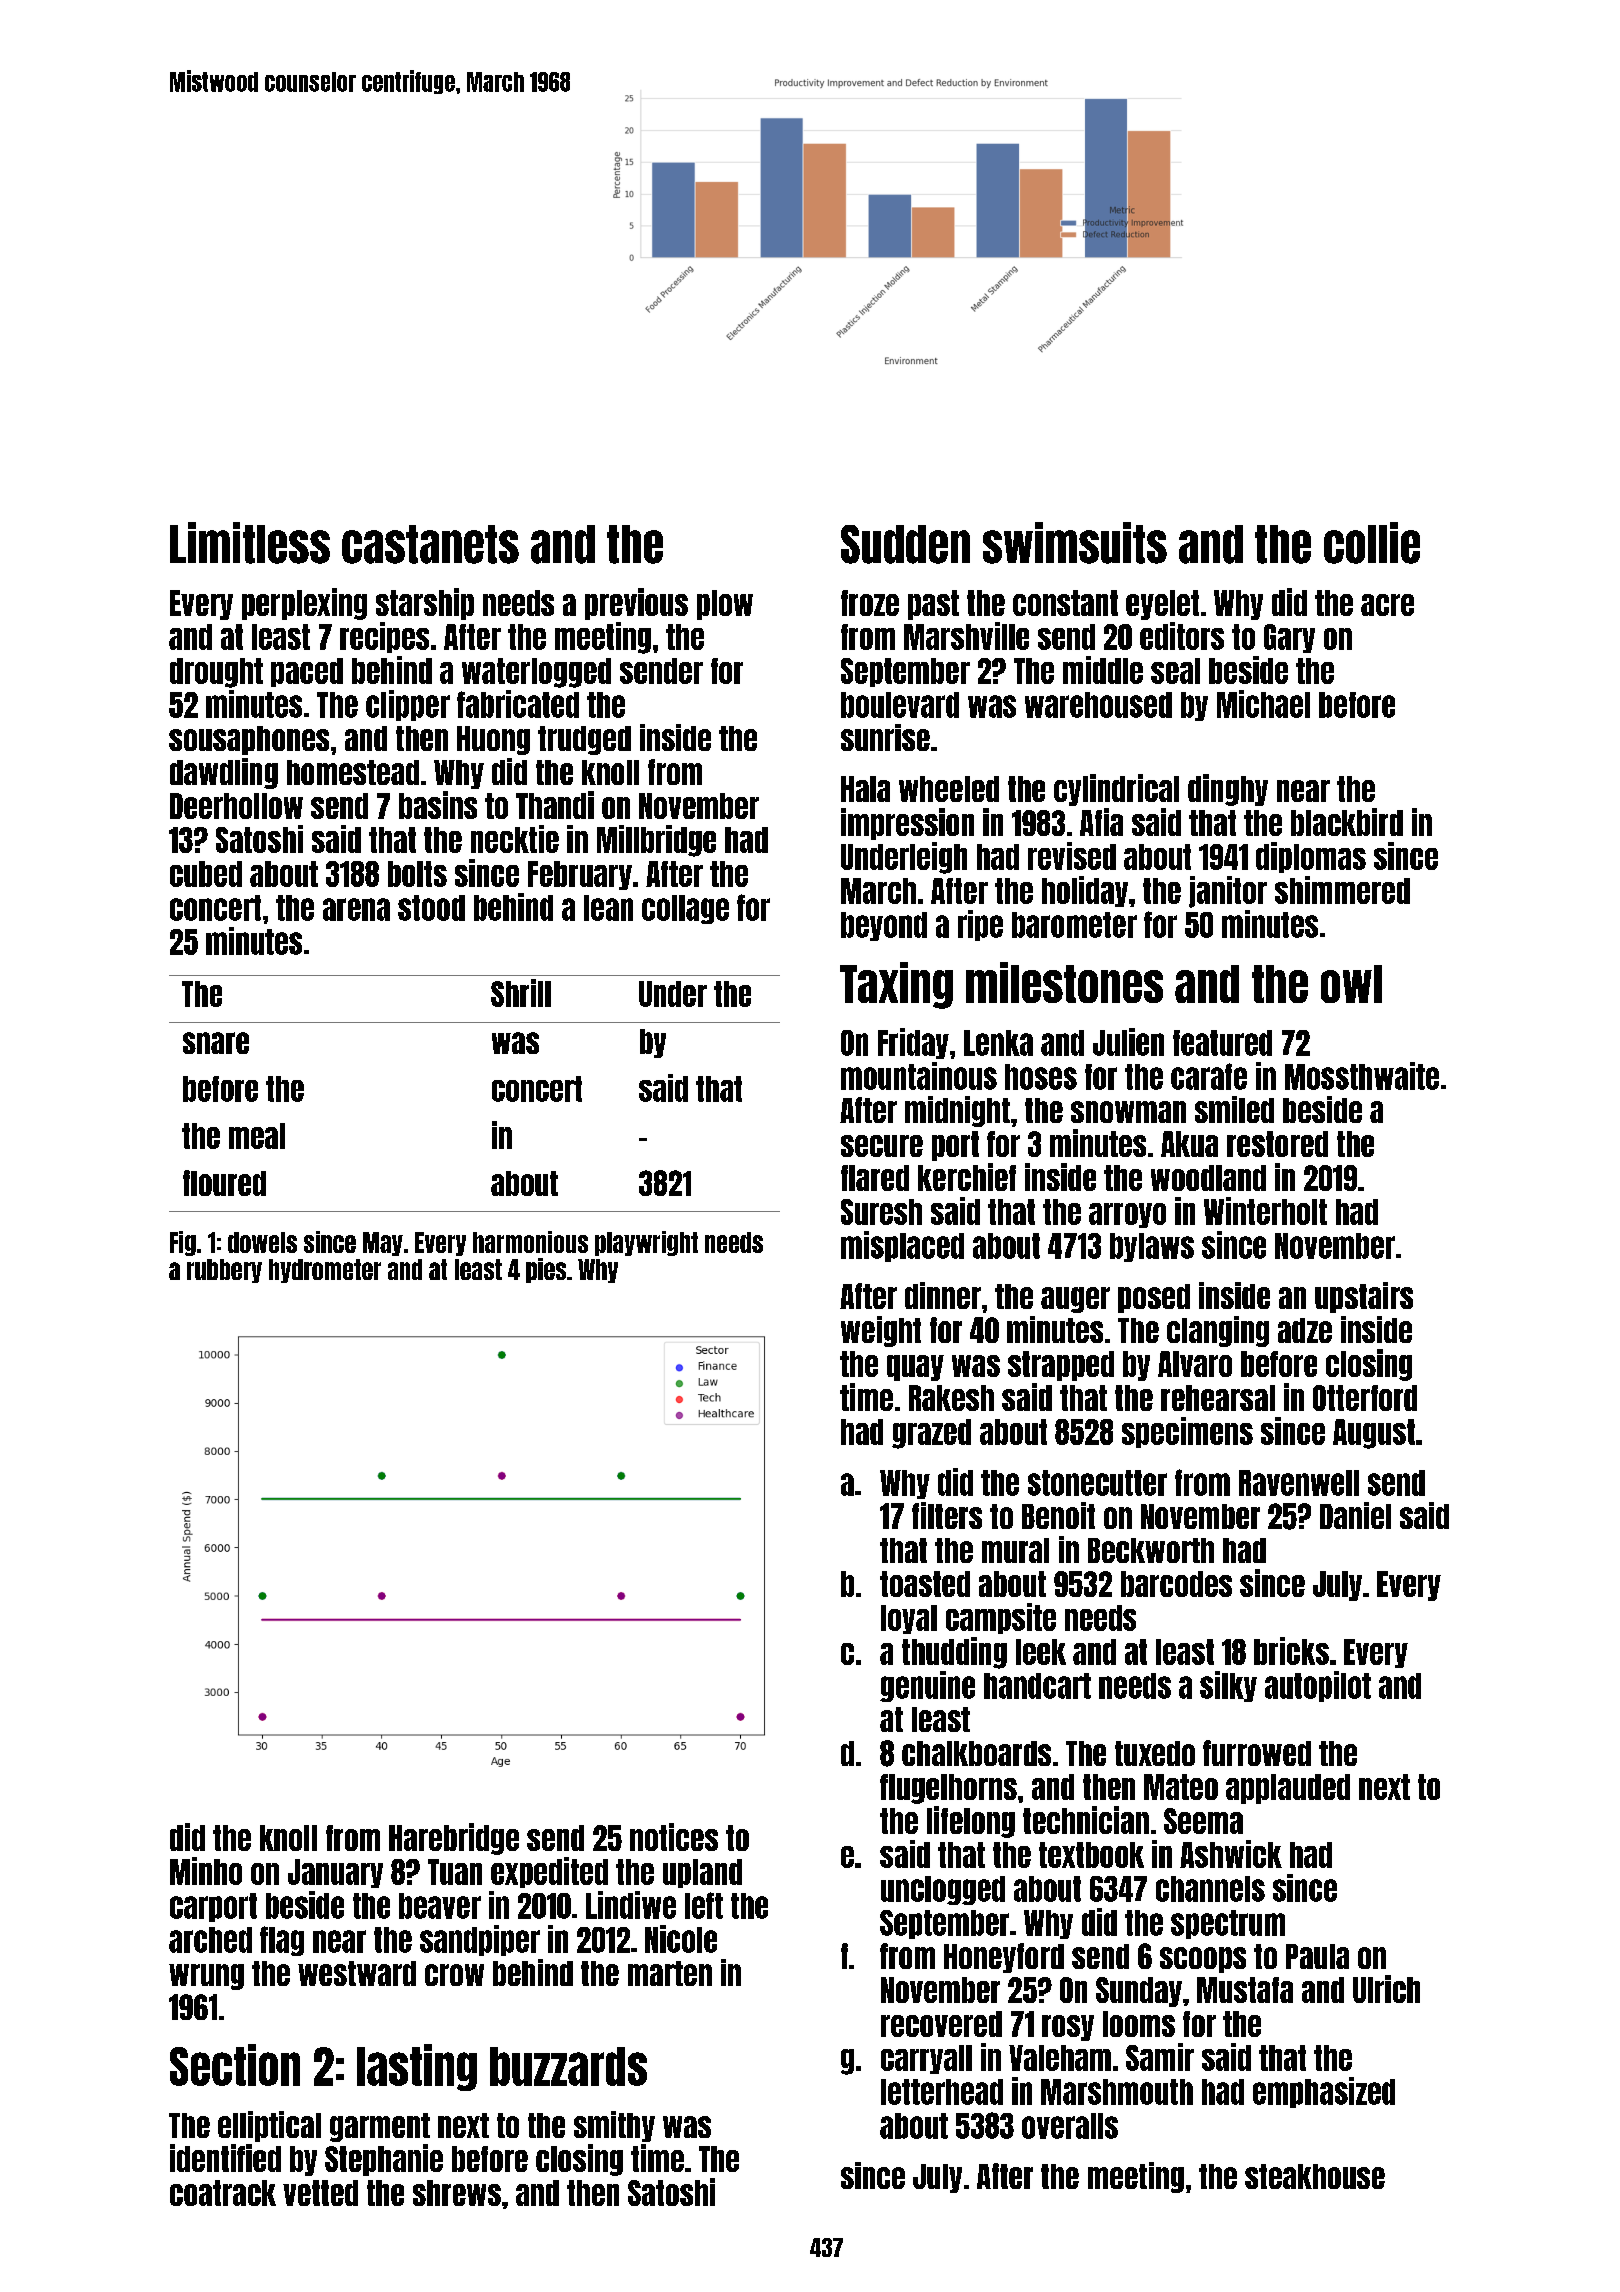  I want to click on smithy, so click(614, 2126).
